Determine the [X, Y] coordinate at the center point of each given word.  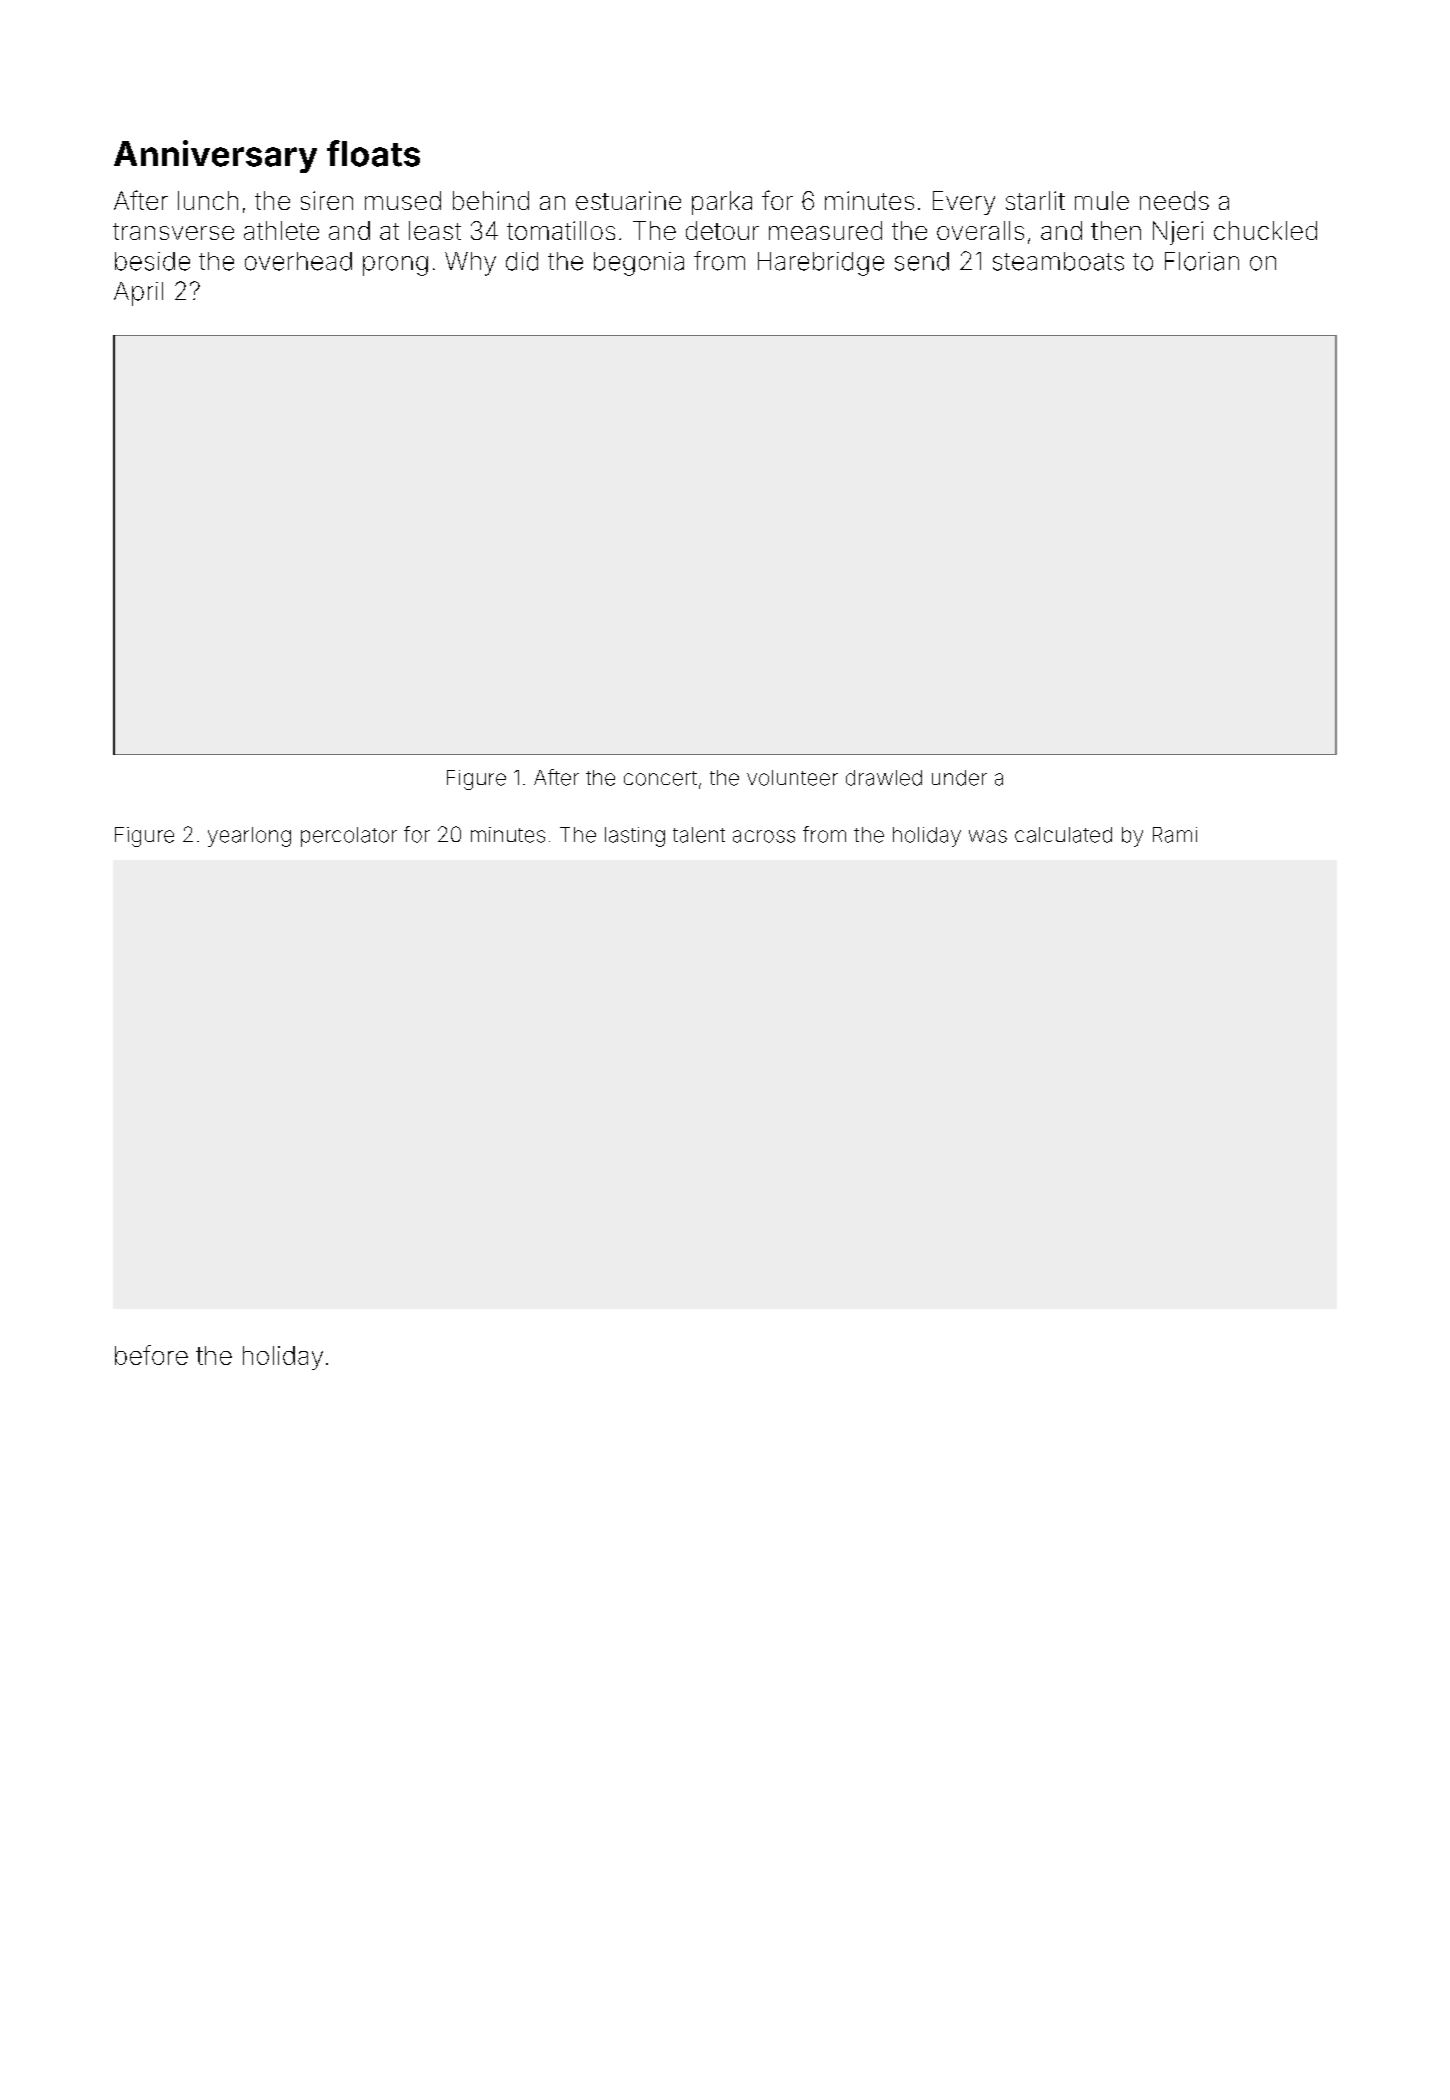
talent [699, 835]
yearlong [249, 837]
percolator [349, 837]
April [138, 294]
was [988, 836]
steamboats [1058, 261]
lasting [635, 837]
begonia [639, 264]
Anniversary [215, 156]
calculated [1063, 835]
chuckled [1265, 230]
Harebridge [821, 264]
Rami [1175, 835]
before [151, 1355]
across [764, 836]
